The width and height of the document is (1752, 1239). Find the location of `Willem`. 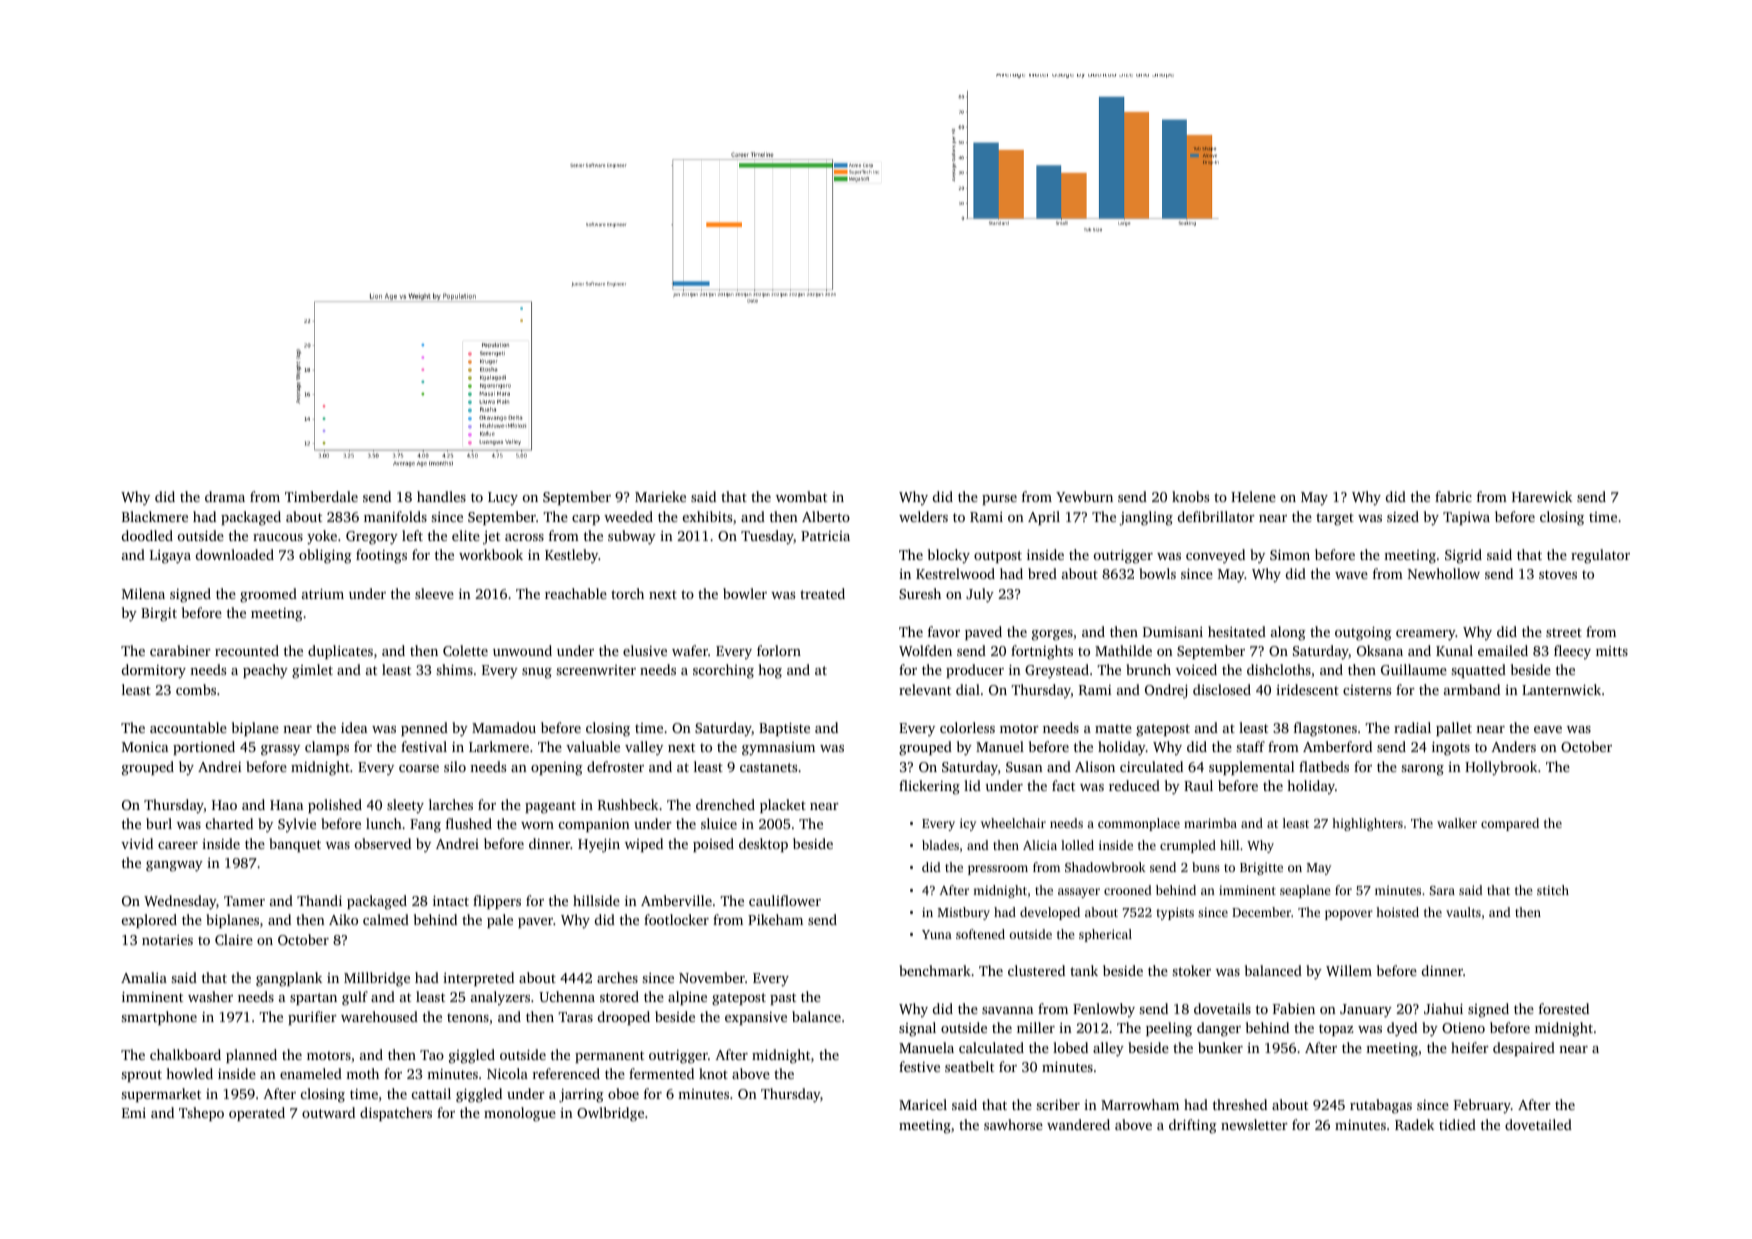

Willem is located at coordinates (1349, 970).
